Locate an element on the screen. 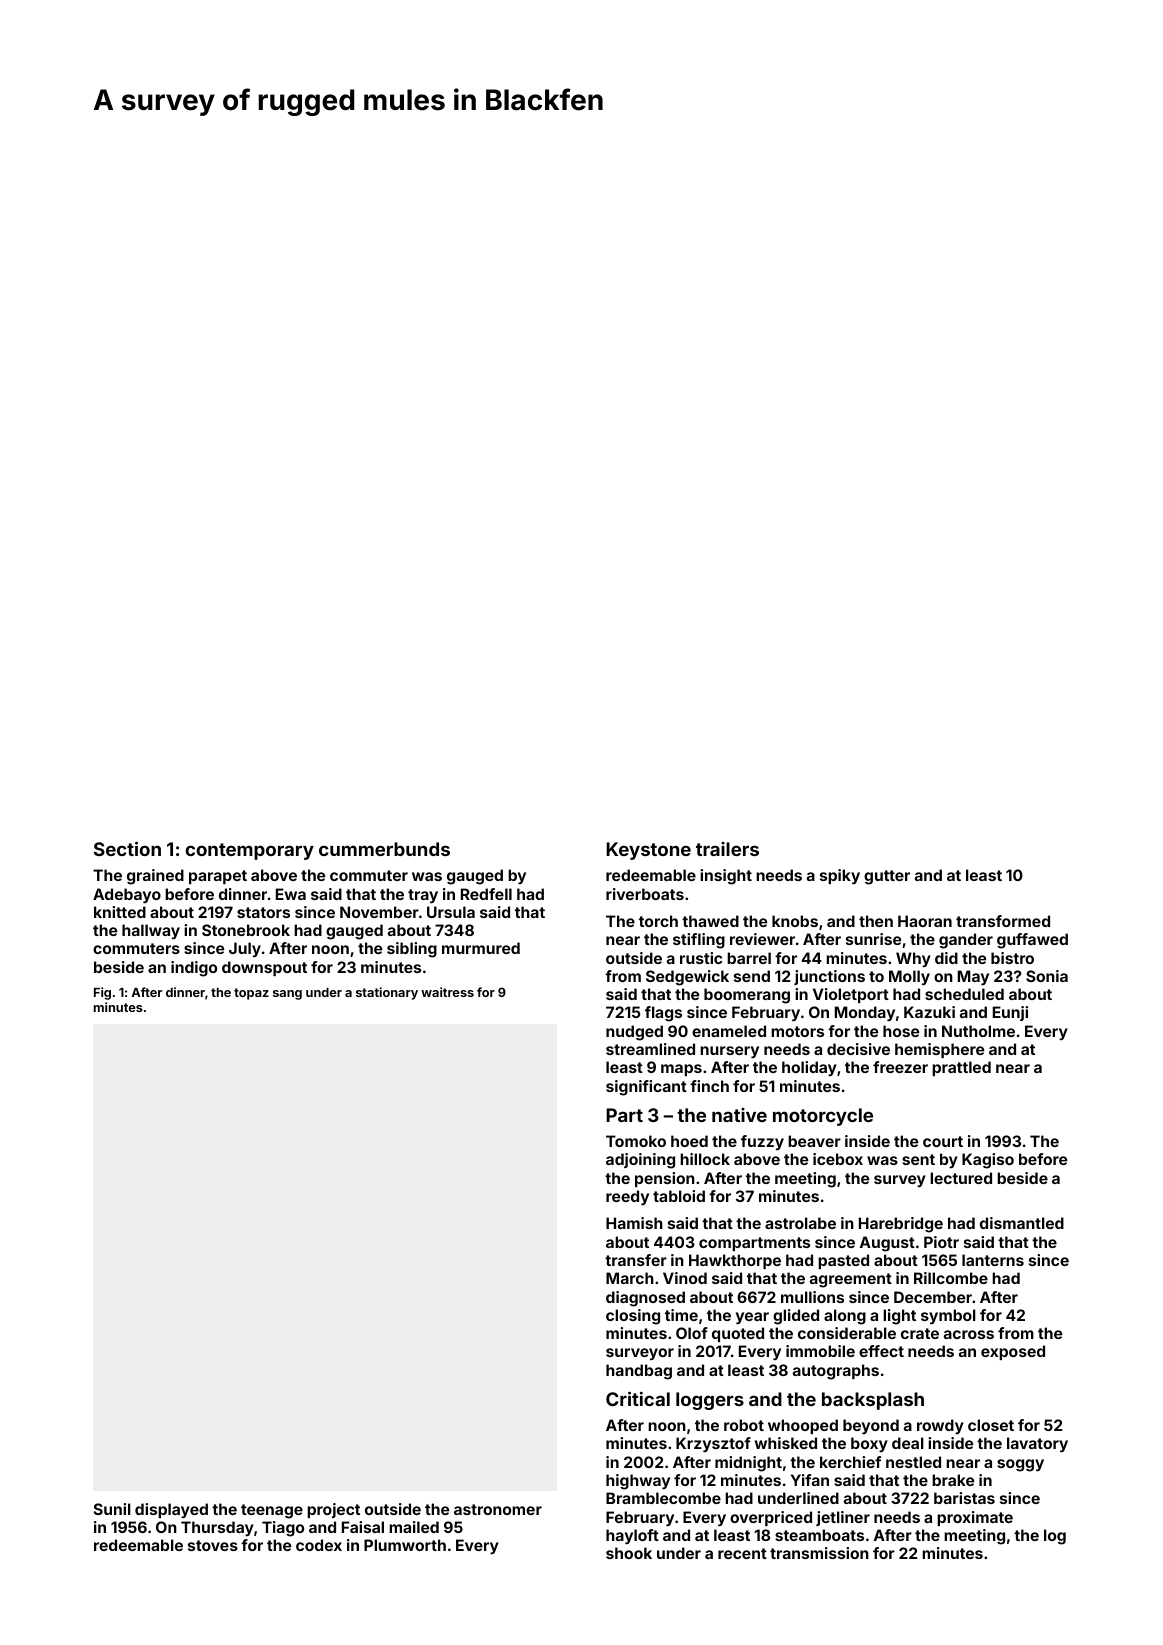 The image size is (1163, 1645). closing is located at coordinates (633, 1317).
